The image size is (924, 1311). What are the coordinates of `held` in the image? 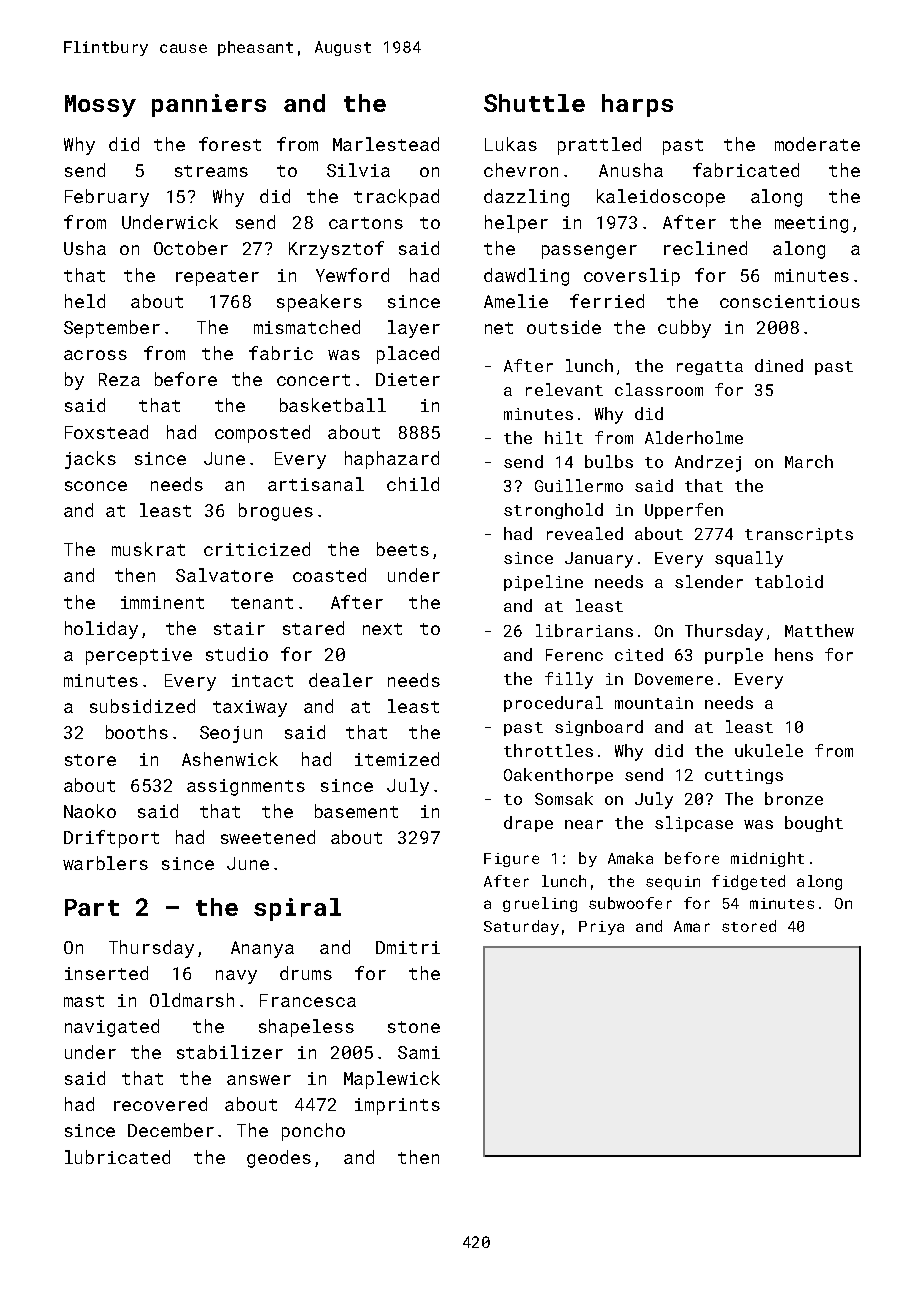 It's located at (85, 301).
